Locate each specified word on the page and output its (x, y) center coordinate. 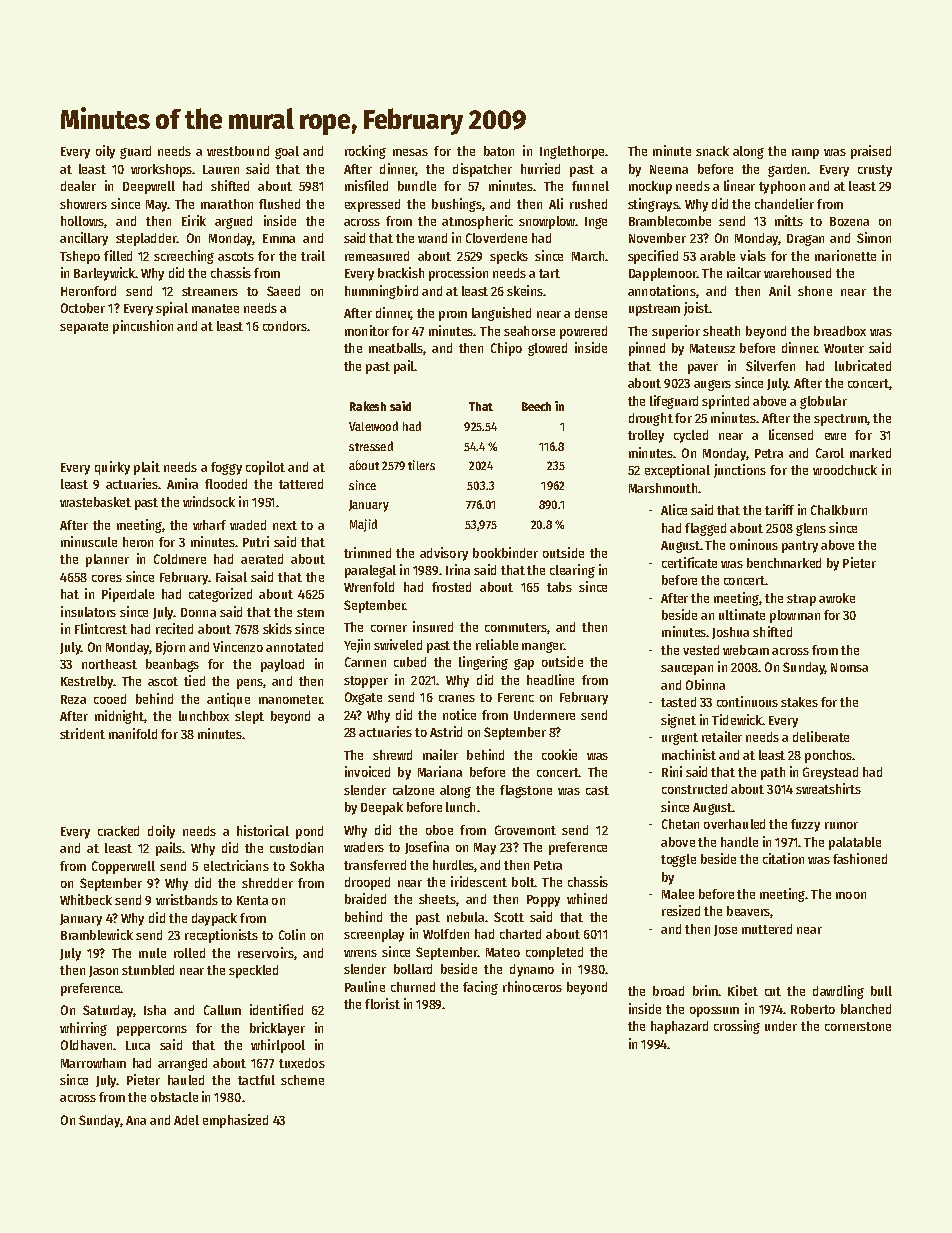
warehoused (797, 273)
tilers (421, 465)
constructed (694, 789)
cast (597, 790)
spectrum (840, 420)
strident (82, 733)
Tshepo (80, 257)
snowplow (547, 222)
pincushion (143, 327)
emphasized (235, 1121)
